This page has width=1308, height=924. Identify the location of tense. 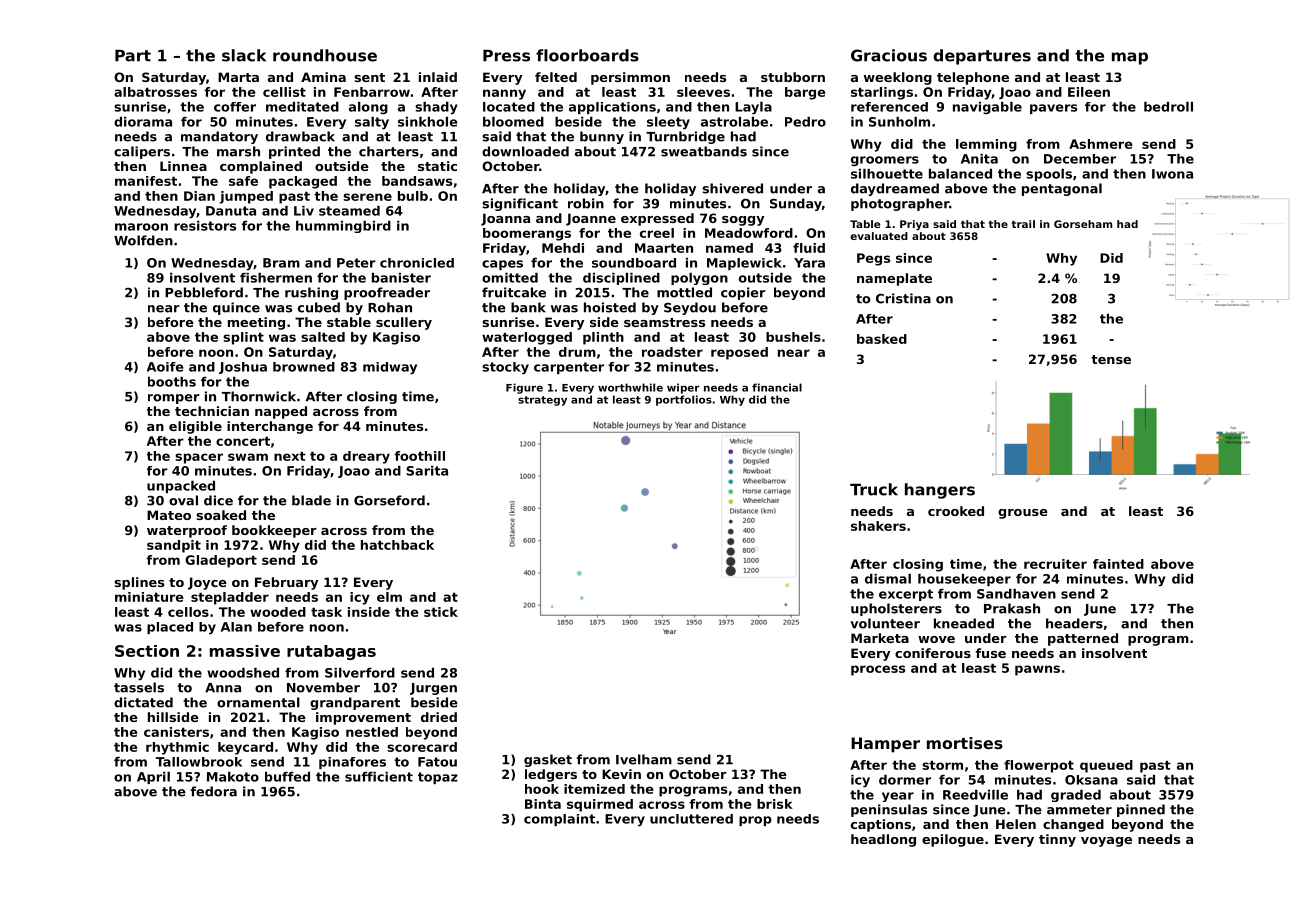
(1111, 359).
